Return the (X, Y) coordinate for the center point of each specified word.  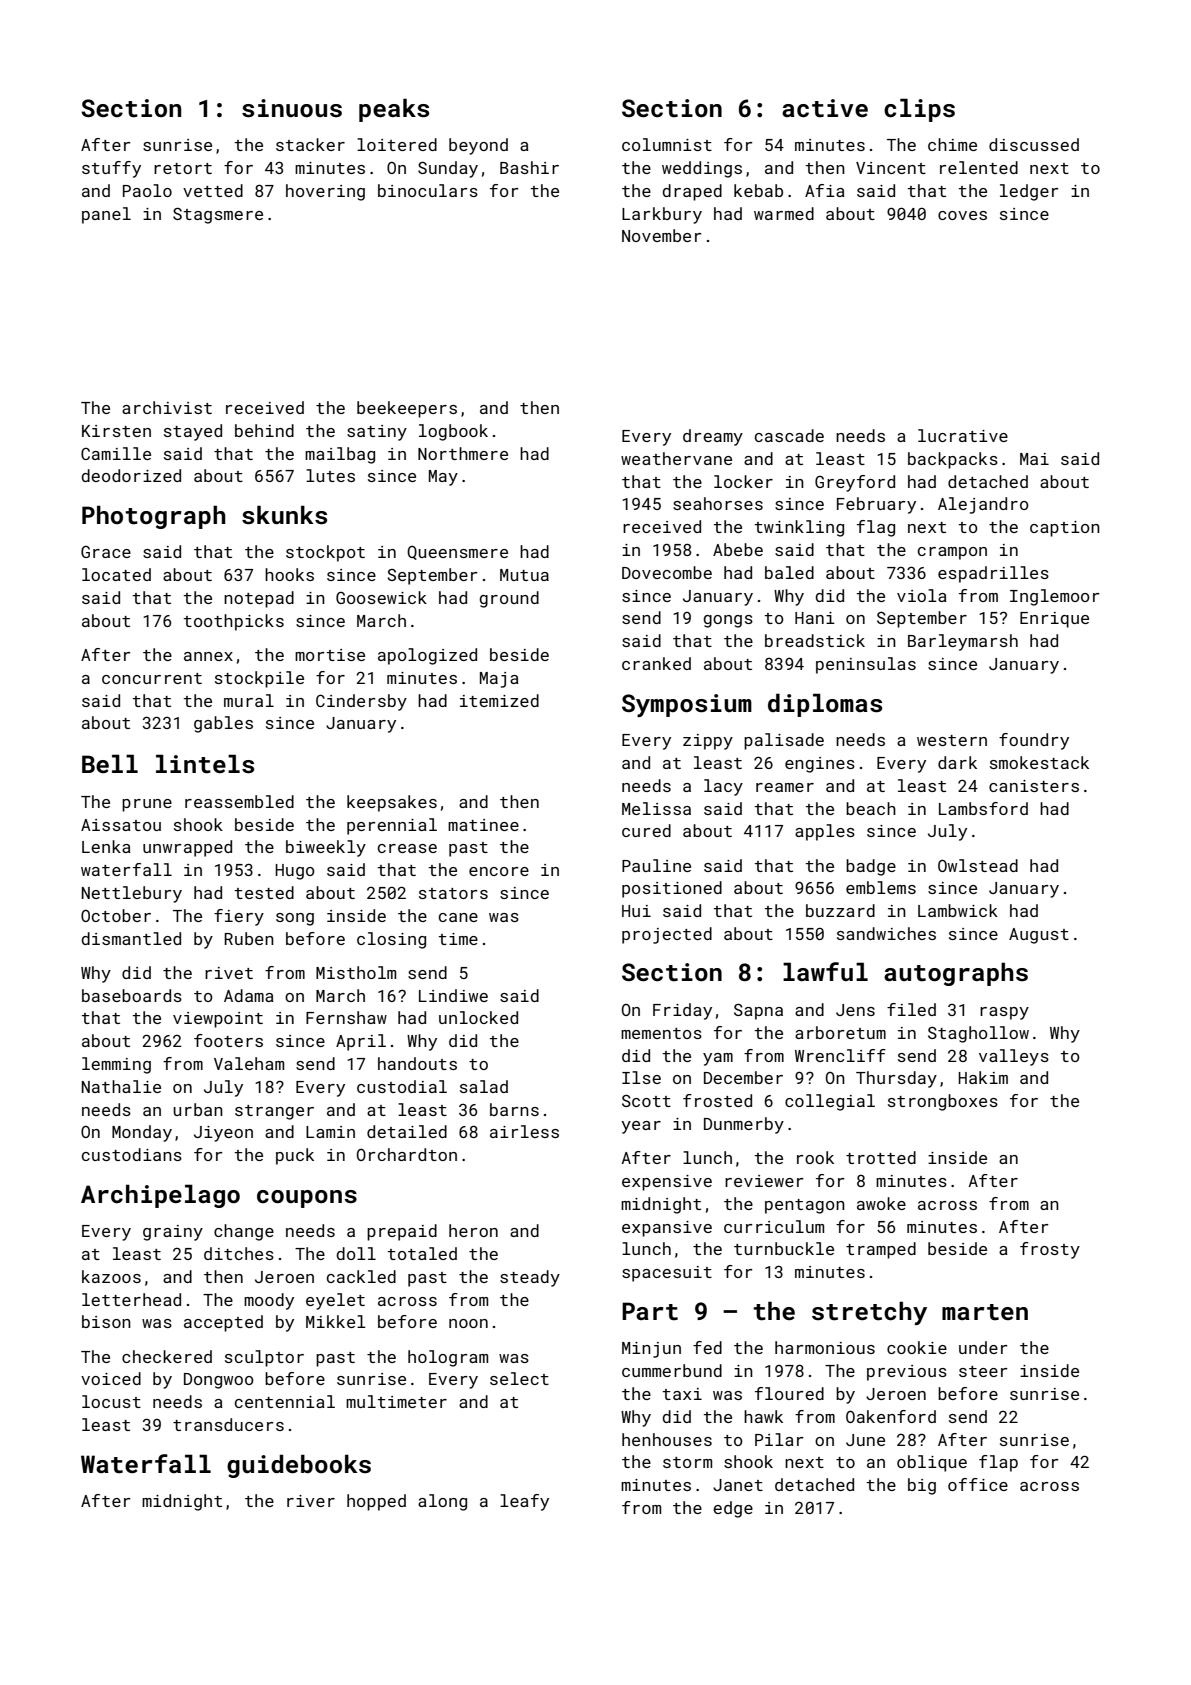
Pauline (656, 865)
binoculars (428, 190)
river (311, 1501)
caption (1065, 529)
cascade (789, 435)
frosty (1050, 1250)
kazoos (111, 1276)
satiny (377, 433)
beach (871, 808)
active (825, 108)
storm (687, 1462)
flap (998, 1463)
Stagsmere (218, 216)
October (116, 915)
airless (524, 1131)
